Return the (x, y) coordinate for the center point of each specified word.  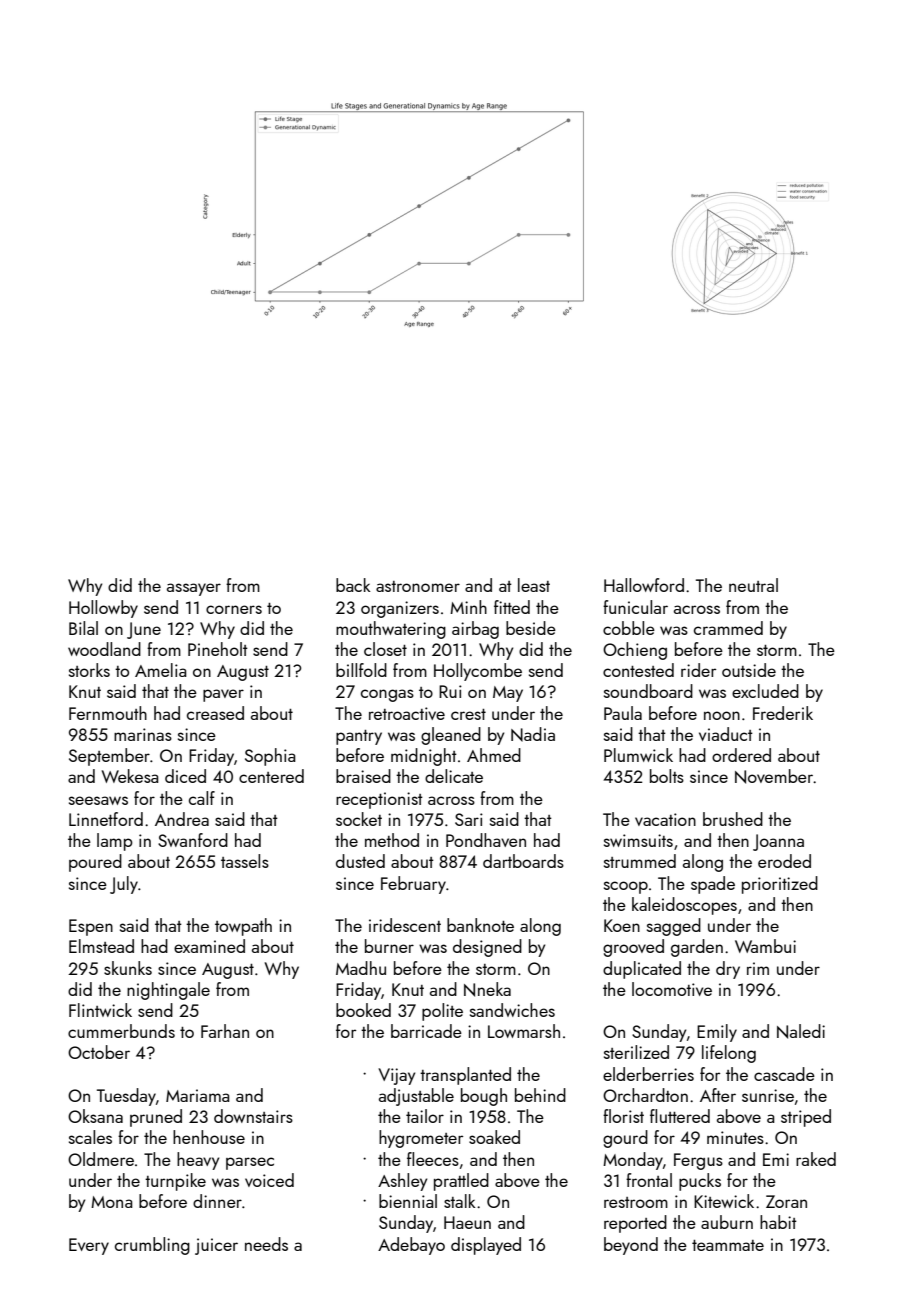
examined (209, 946)
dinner (217, 1201)
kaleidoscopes (684, 906)
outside (749, 670)
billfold (361, 670)
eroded (784, 861)
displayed (486, 1246)
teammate (728, 1245)
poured (95, 863)
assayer (194, 589)
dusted (360, 861)
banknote (480, 925)
